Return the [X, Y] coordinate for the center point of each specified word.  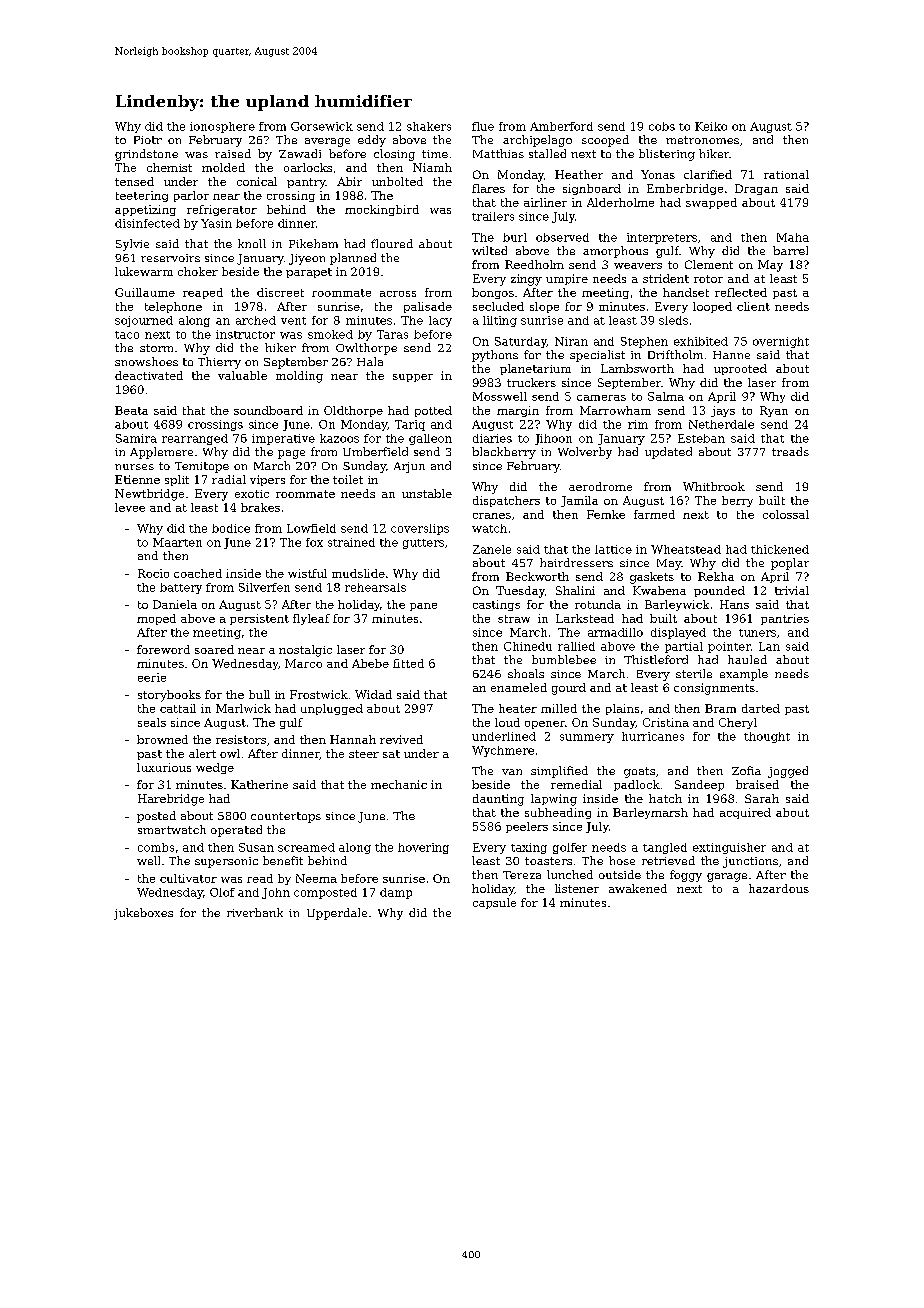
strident [666, 278]
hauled [747, 659]
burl [515, 237]
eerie [152, 677]
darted [761, 708]
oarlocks [308, 167]
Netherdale [721, 424]
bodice [231, 528]
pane [423, 607]
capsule [494, 903]
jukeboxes [143, 914]
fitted [408, 663]
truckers [531, 382]
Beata [131, 410]
